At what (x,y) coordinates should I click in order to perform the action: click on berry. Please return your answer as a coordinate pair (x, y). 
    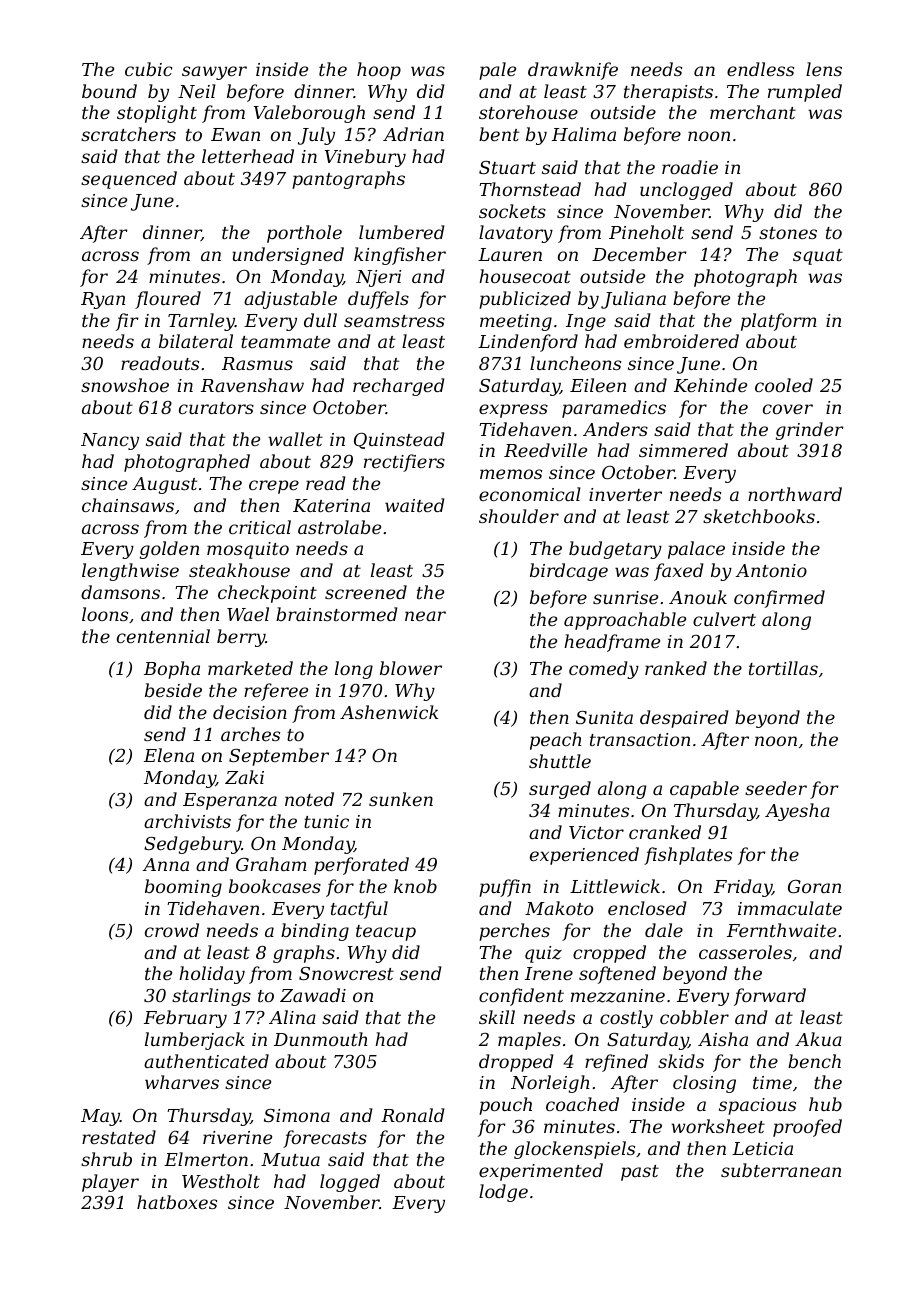
    Looking at the image, I should click on (241, 638).
